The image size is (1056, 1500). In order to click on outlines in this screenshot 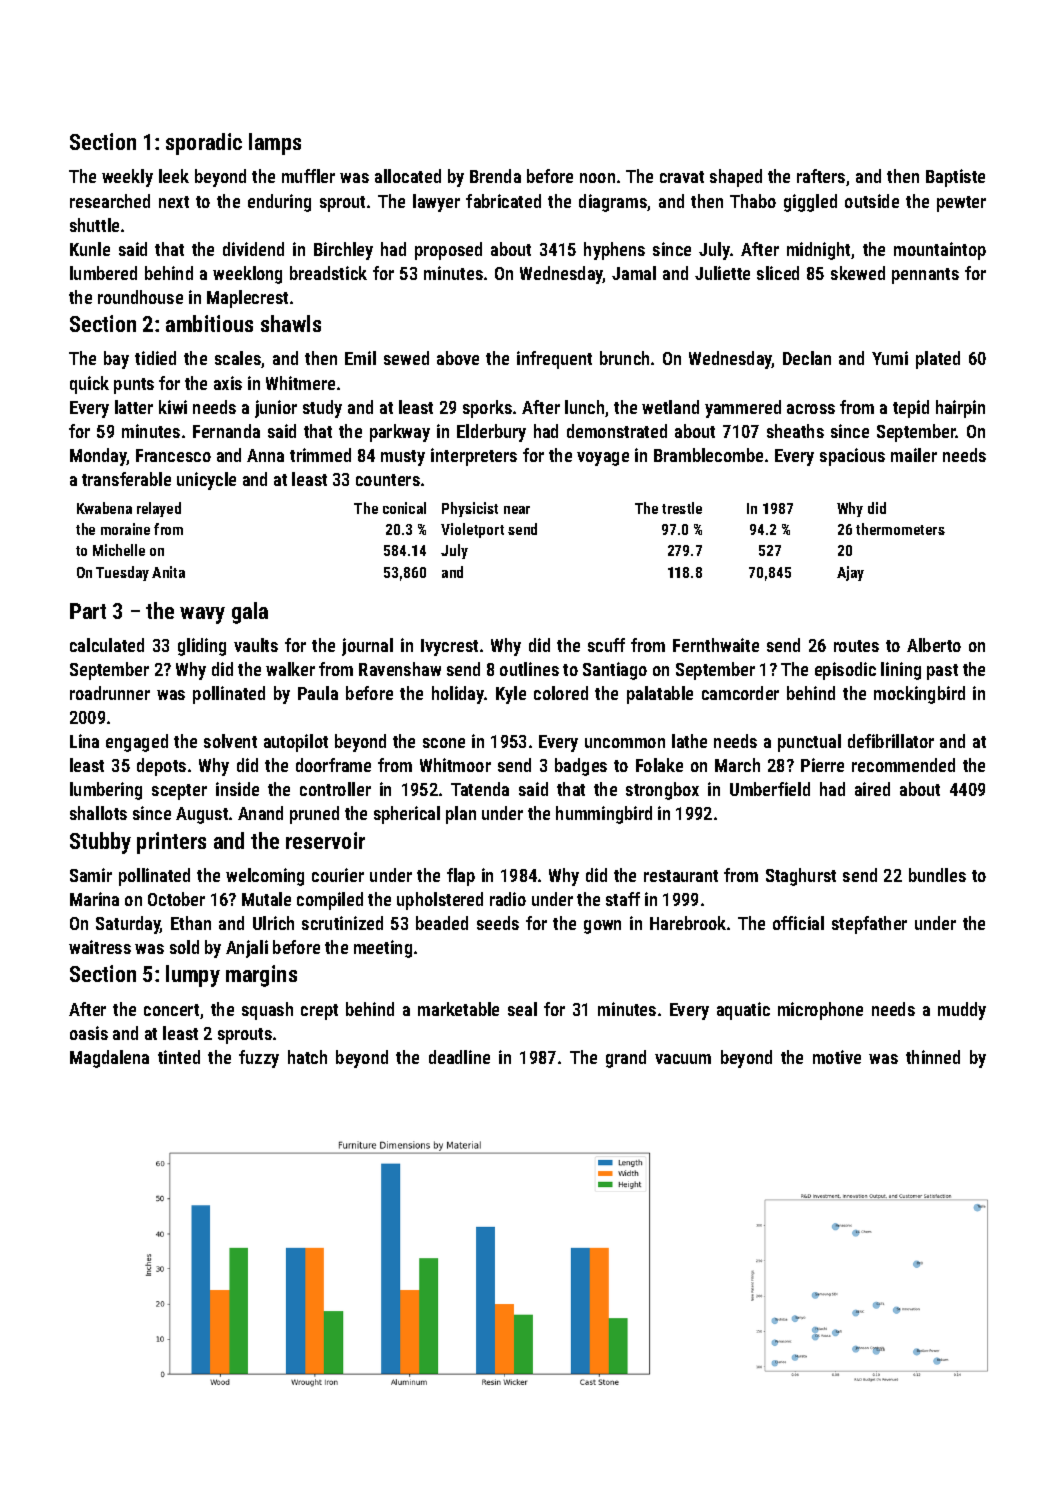, I will do `click(529, 669)`.
